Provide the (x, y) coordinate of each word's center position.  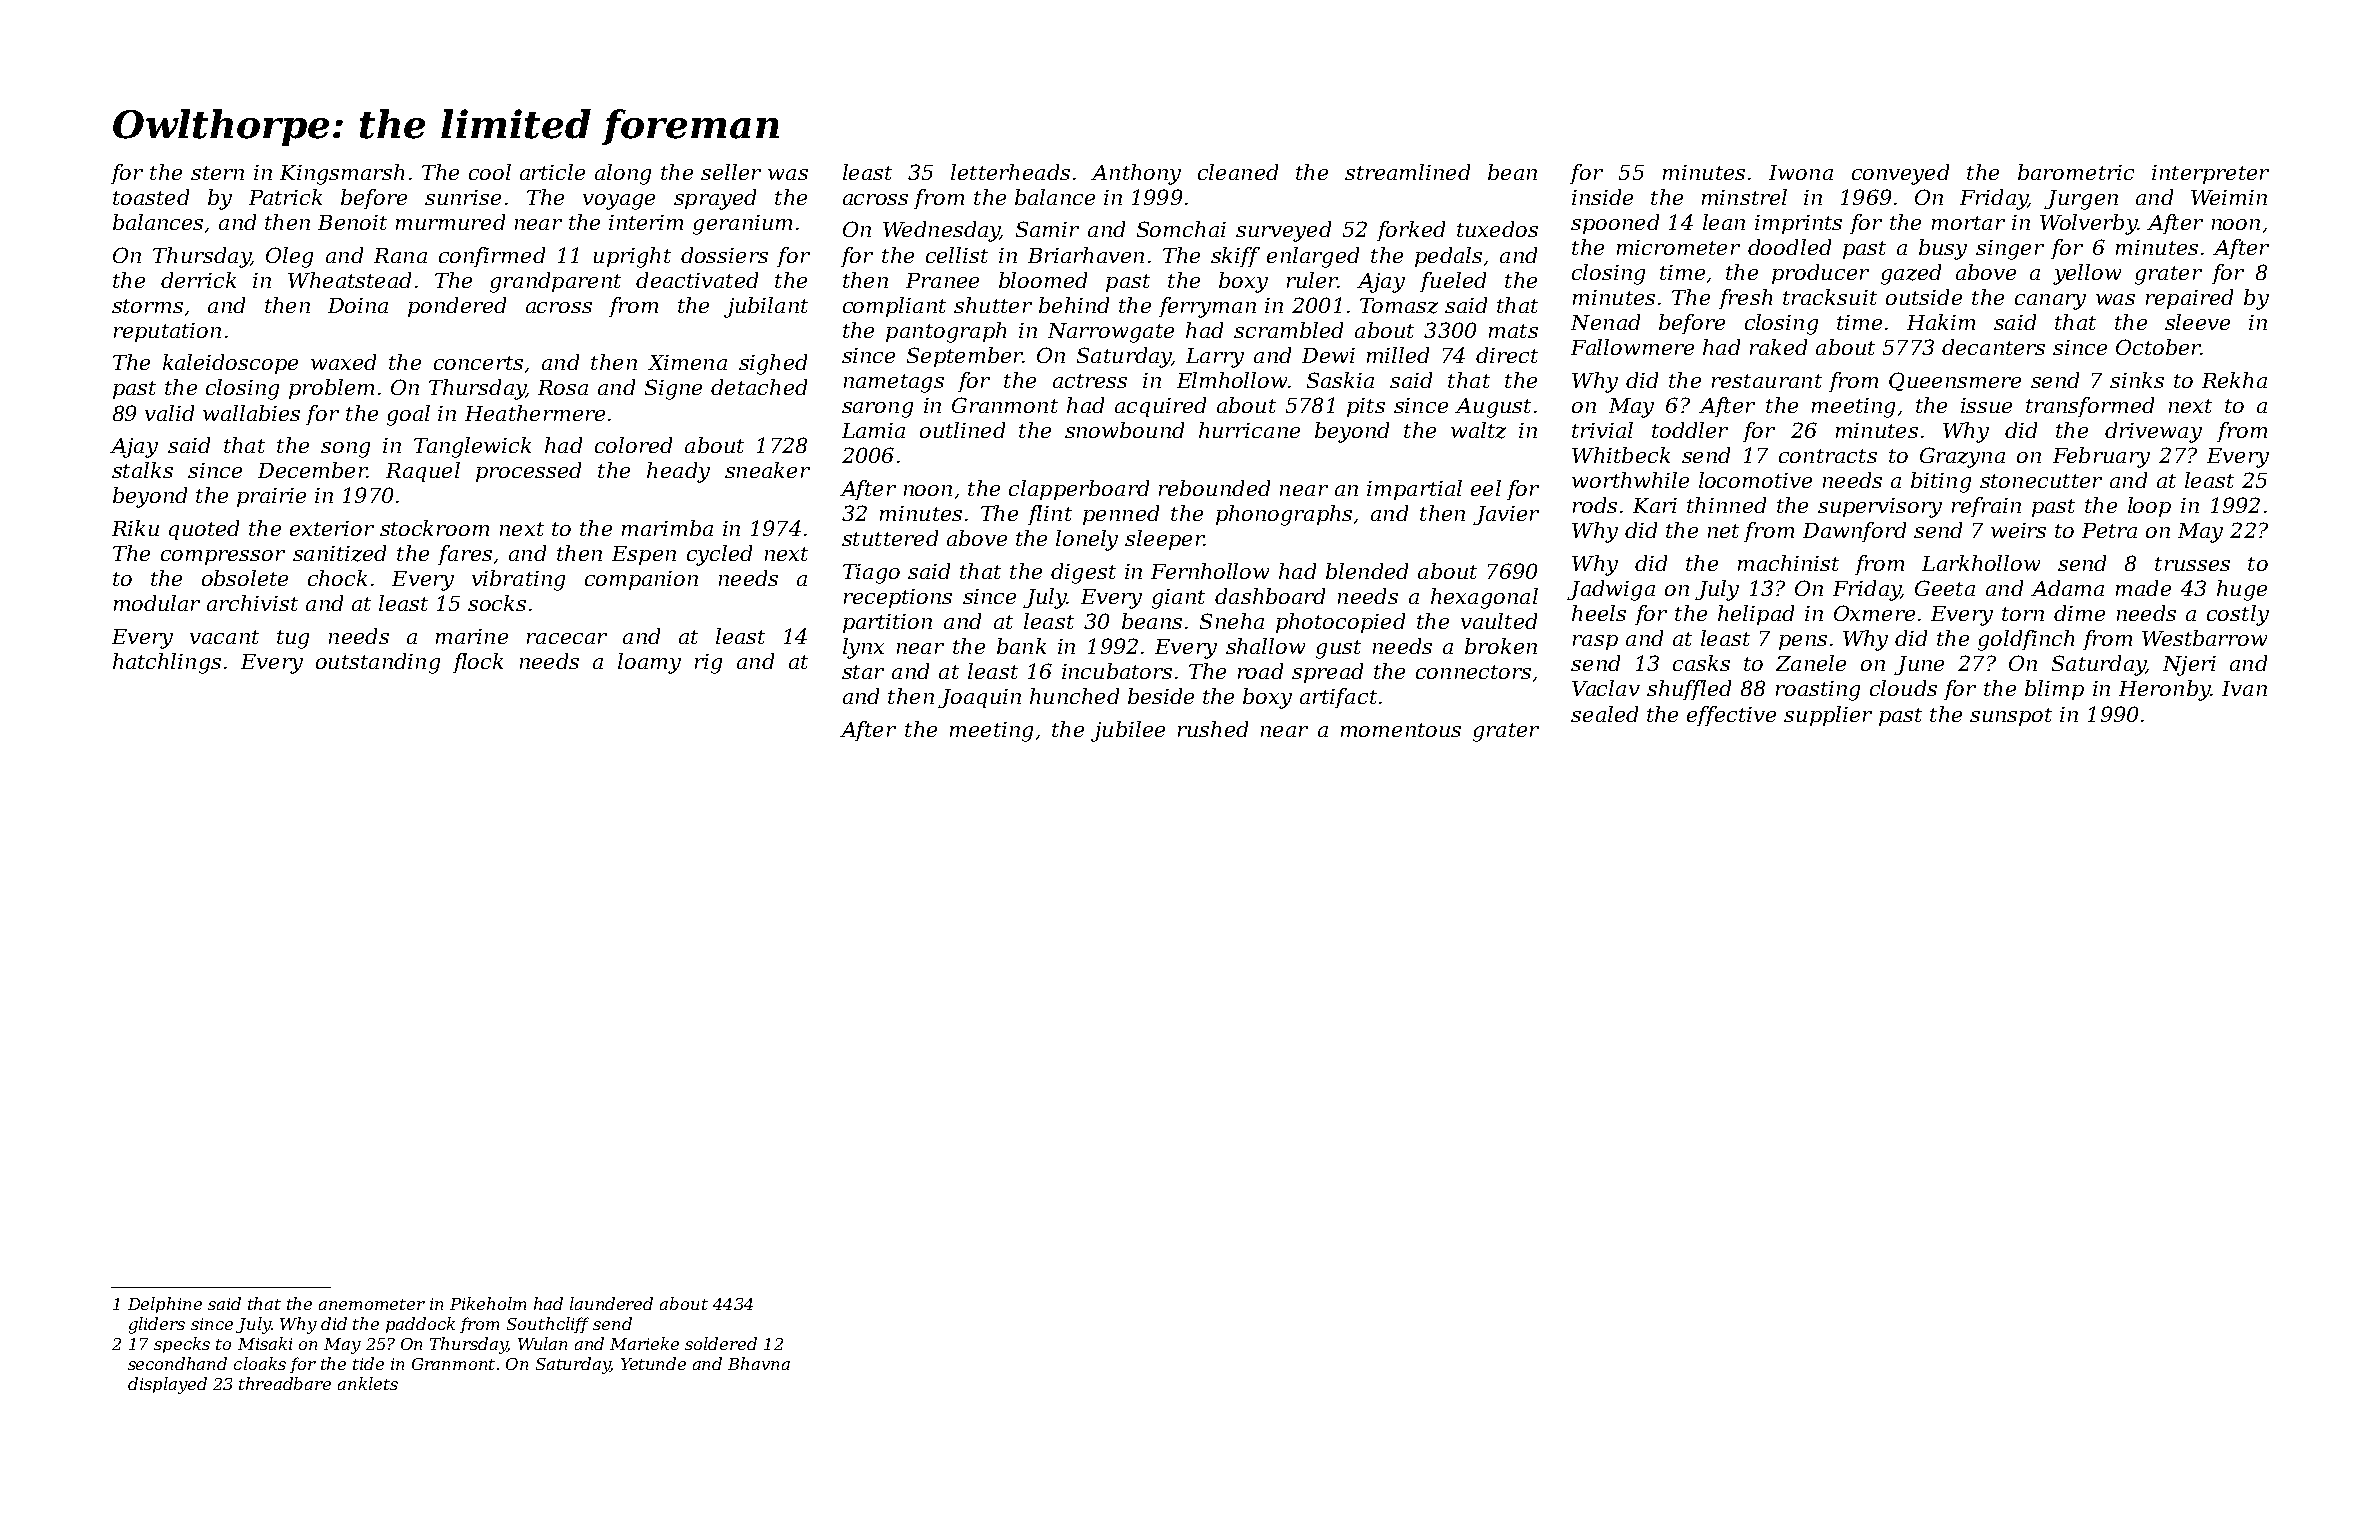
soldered (721, 1343)
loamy (649, 663)
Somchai (1181, 229)
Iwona (1801, 172)
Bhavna (759, 1363)
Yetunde (653, 1363)
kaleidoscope (230, 364)
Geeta (1945, 588)
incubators (1117, 671)
